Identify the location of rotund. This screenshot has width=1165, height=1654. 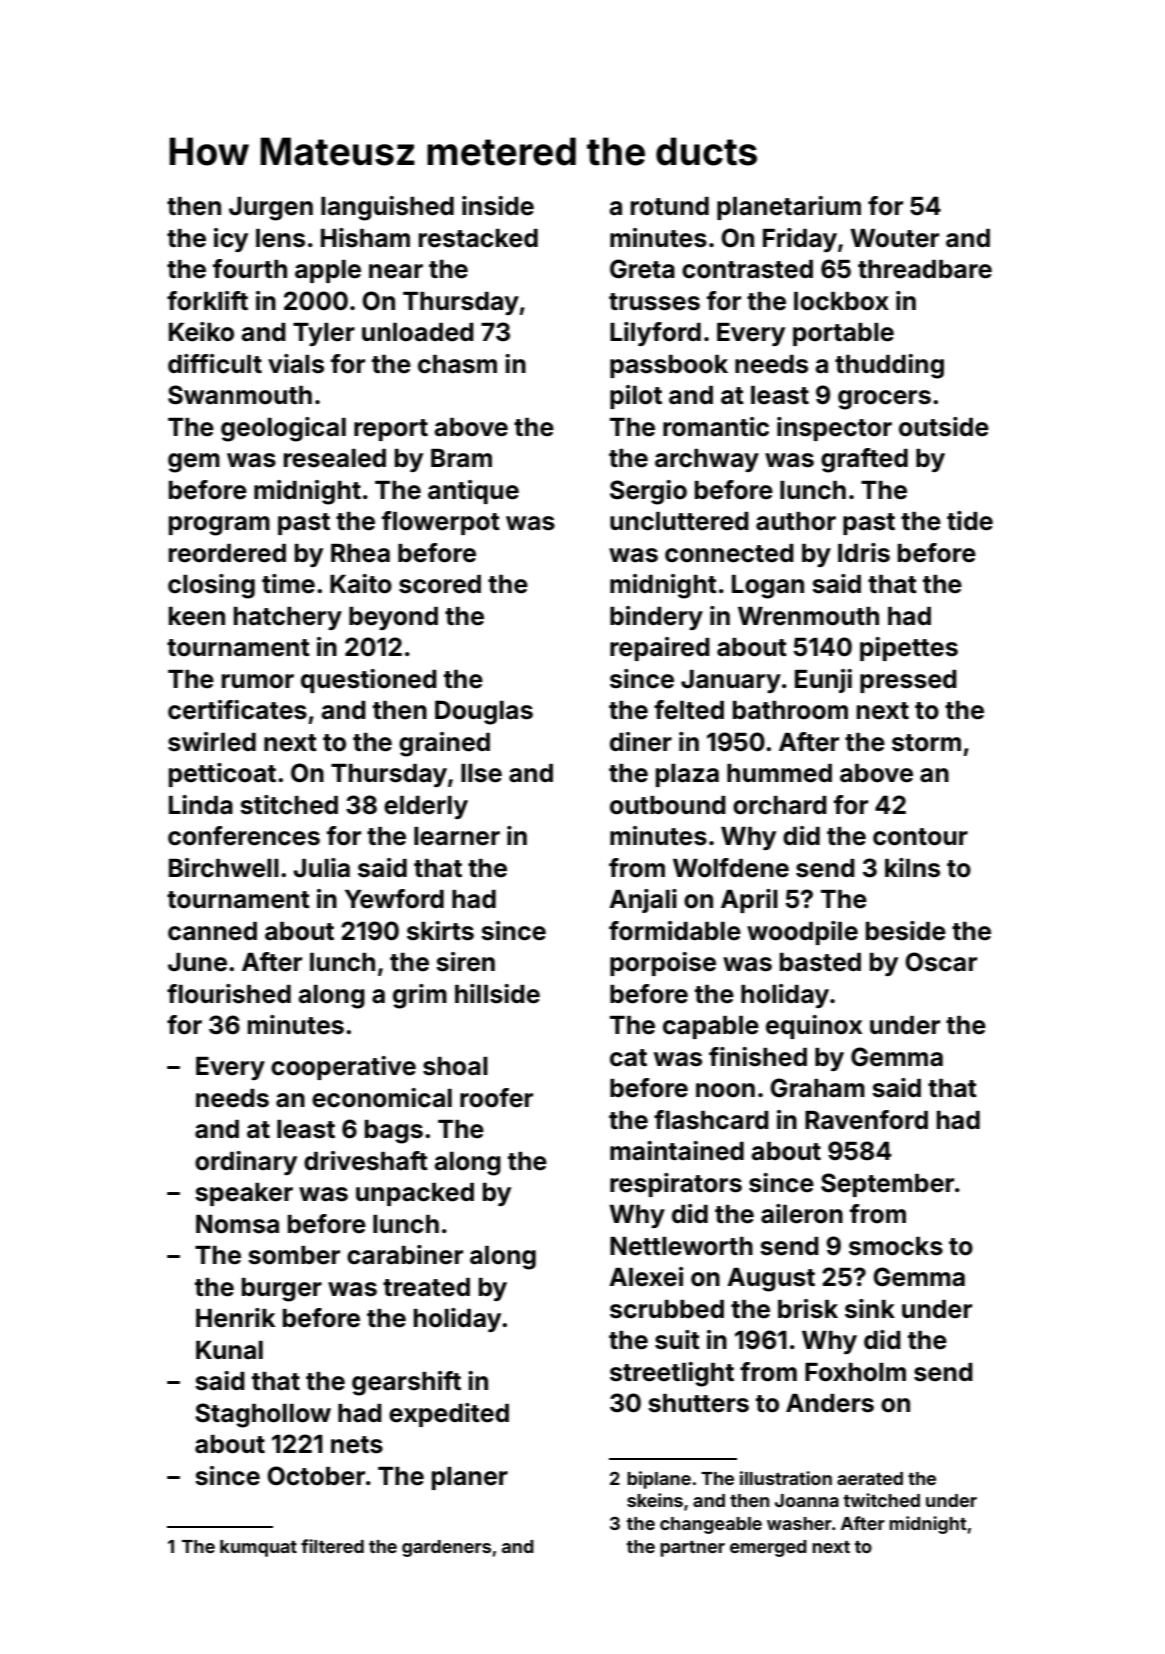
(670, 206).
